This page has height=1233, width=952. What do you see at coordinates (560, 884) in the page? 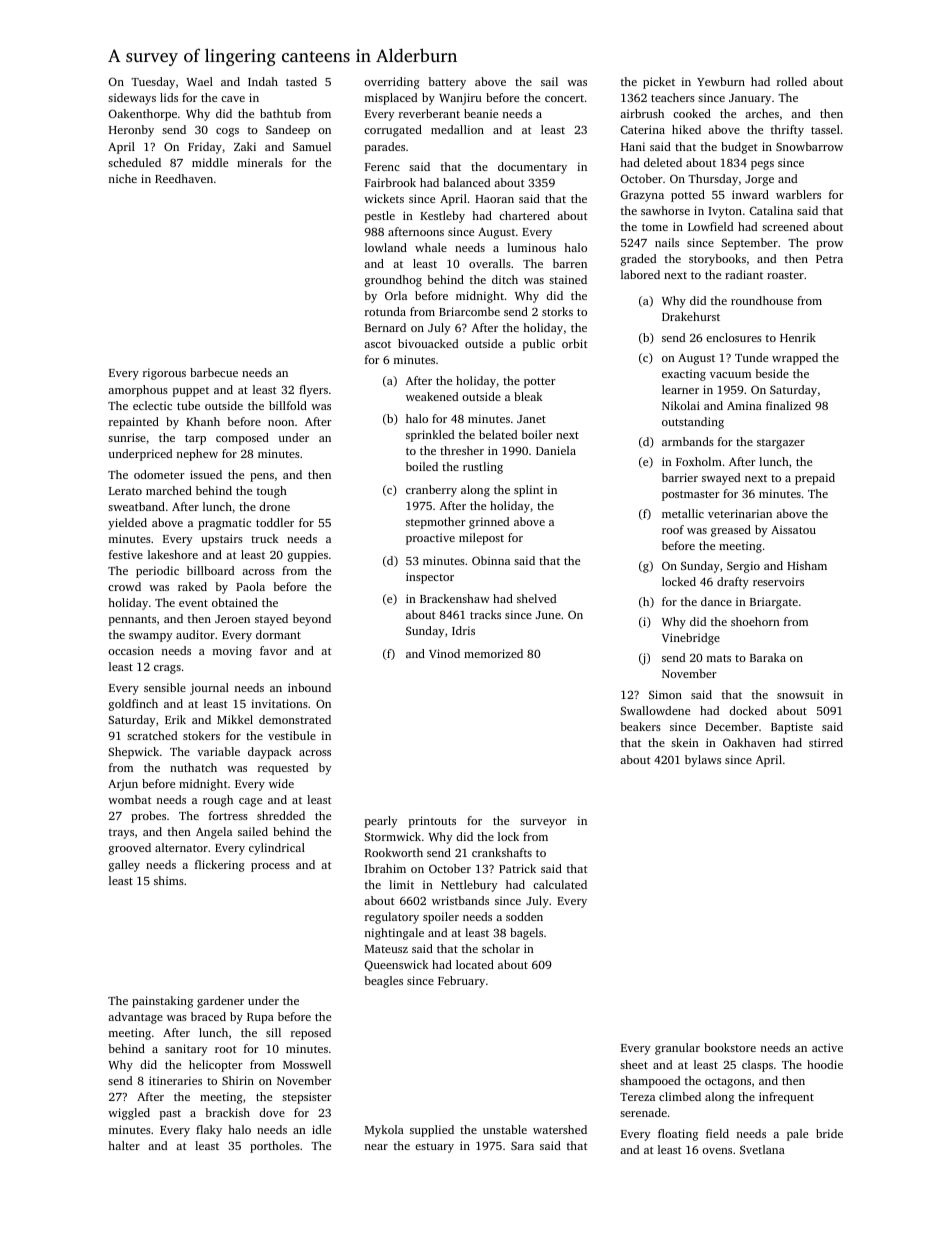
I see `calculated` at bounding box center [560, 884].
